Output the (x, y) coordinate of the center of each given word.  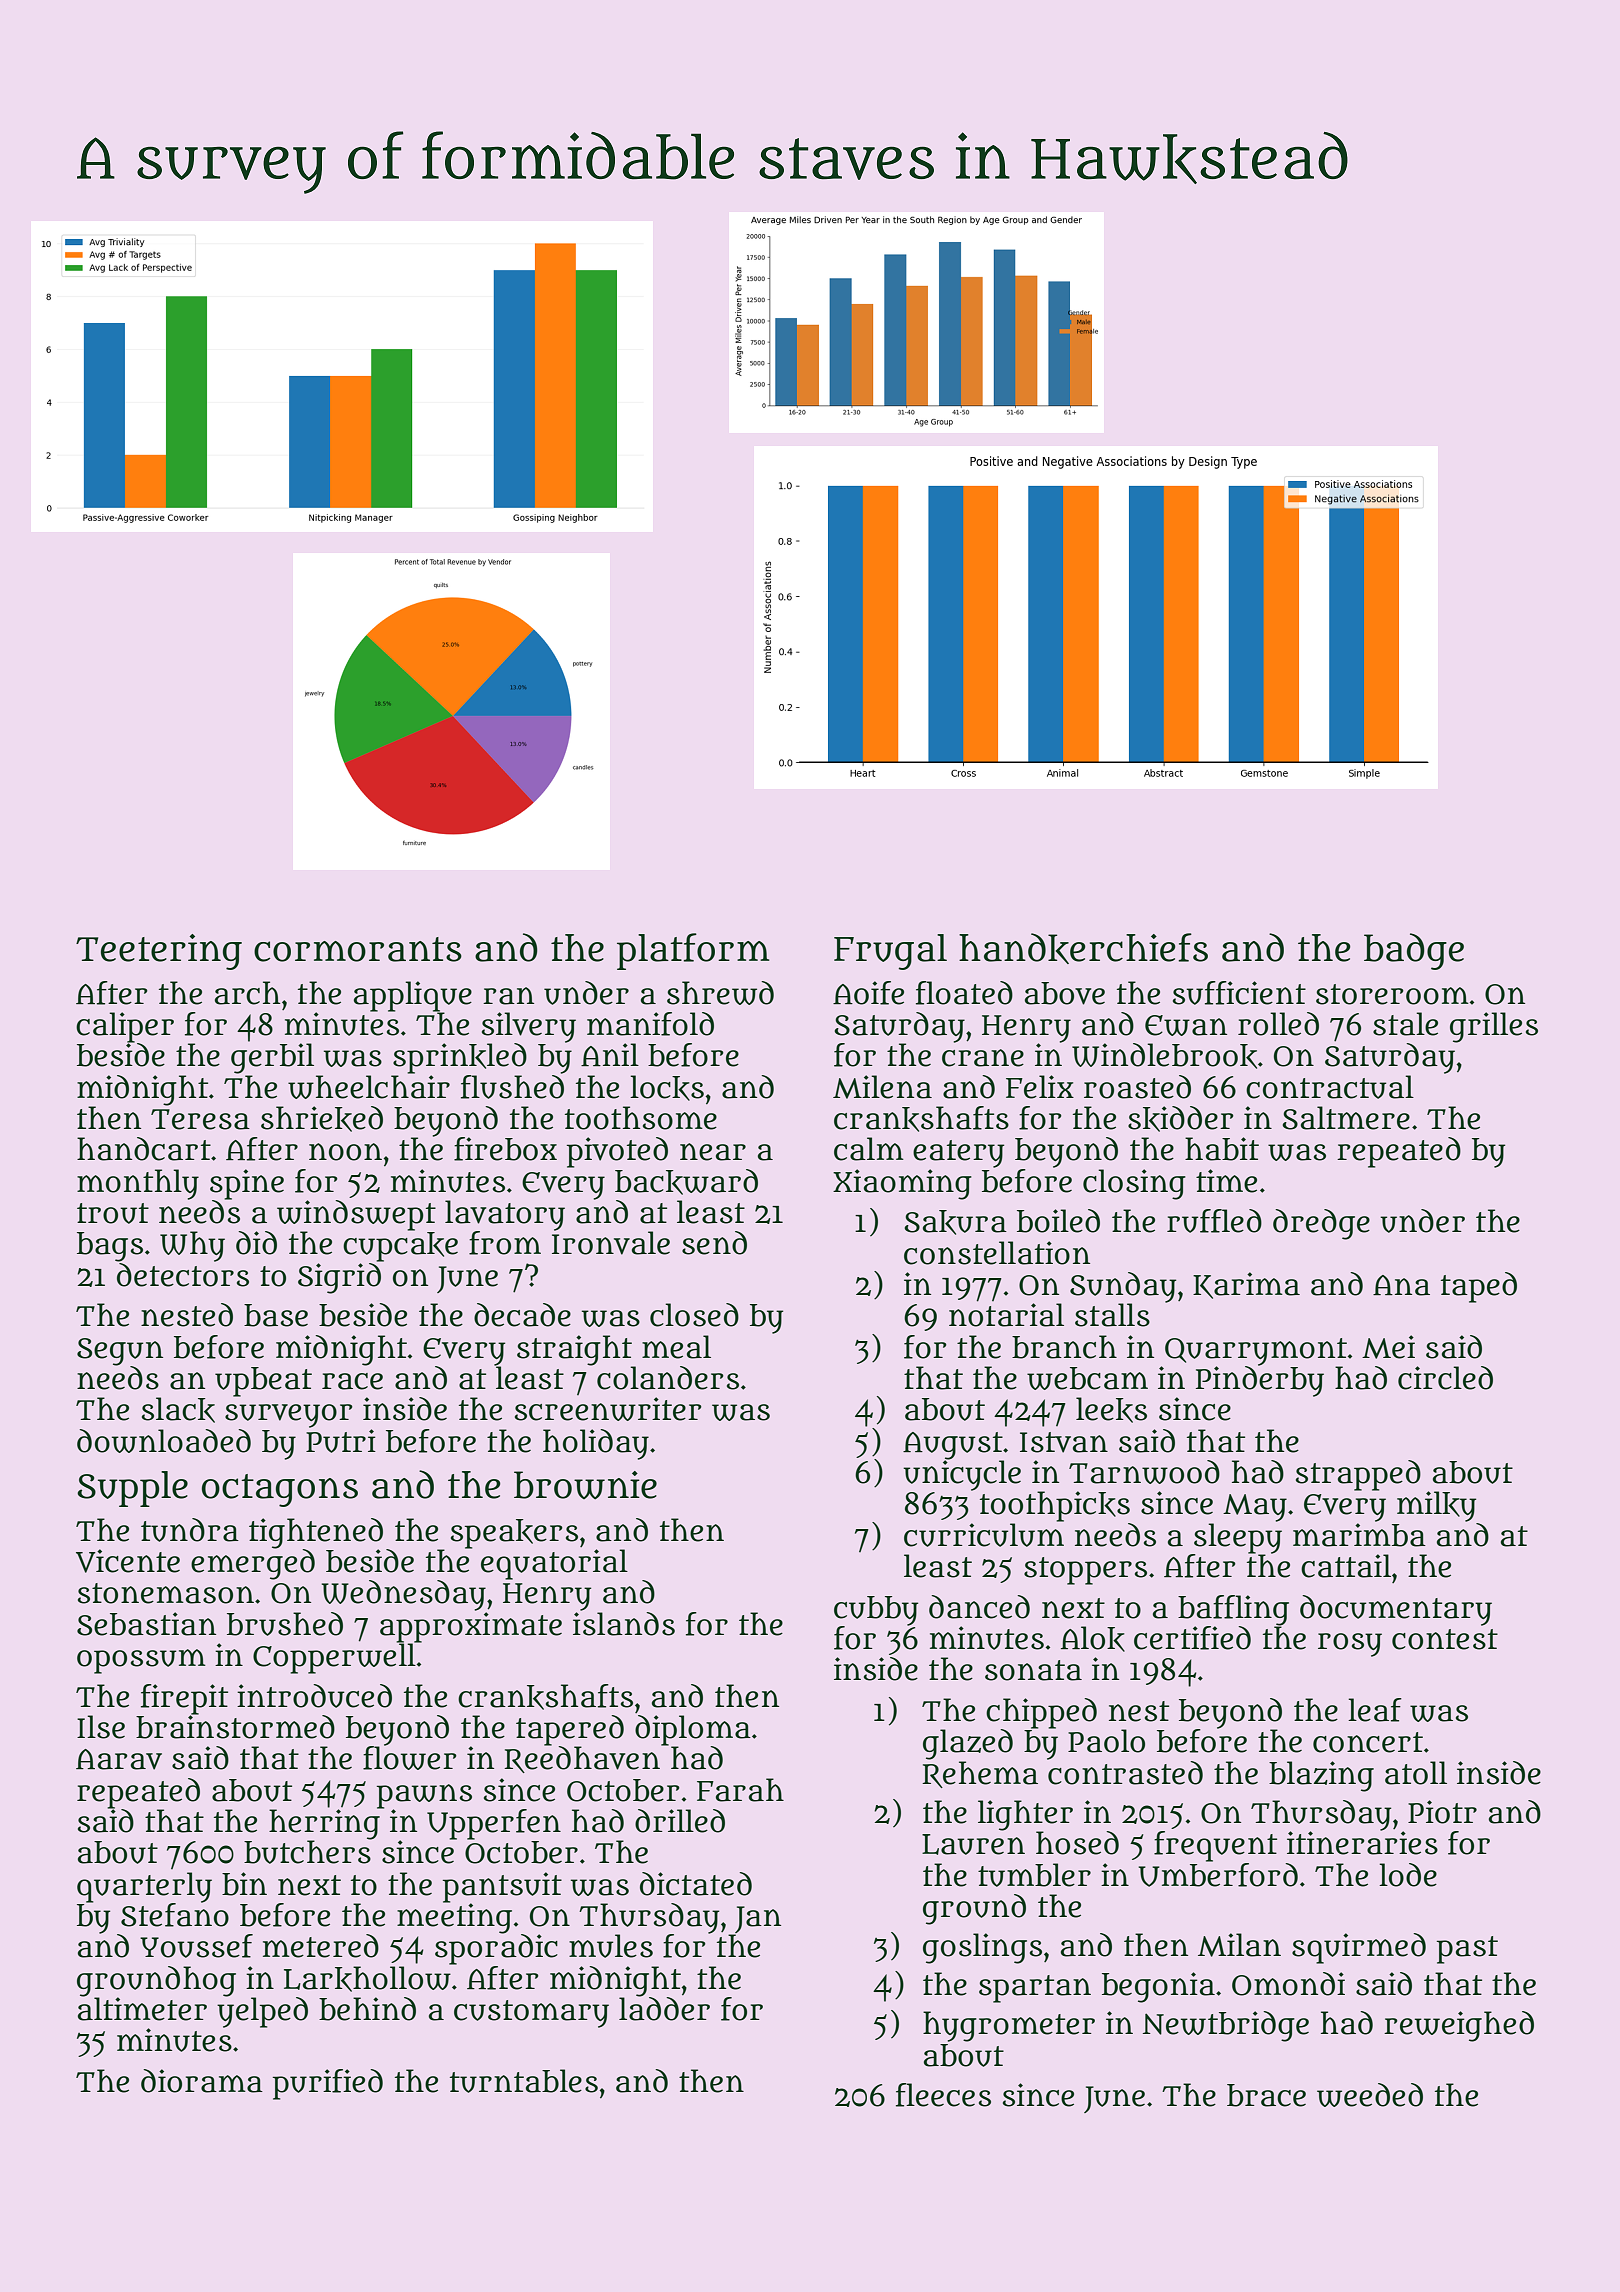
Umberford (1218, 1875)
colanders (668, 1378)
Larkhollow (367, 1979)
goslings (982, 1948)
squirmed (1359, 1948)
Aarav (119, 1759)
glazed (968, 1744)
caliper (125, 1027)
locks (667, 1088)
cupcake (400, 1247)
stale (1405, 1024)
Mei (1388, 1347)
